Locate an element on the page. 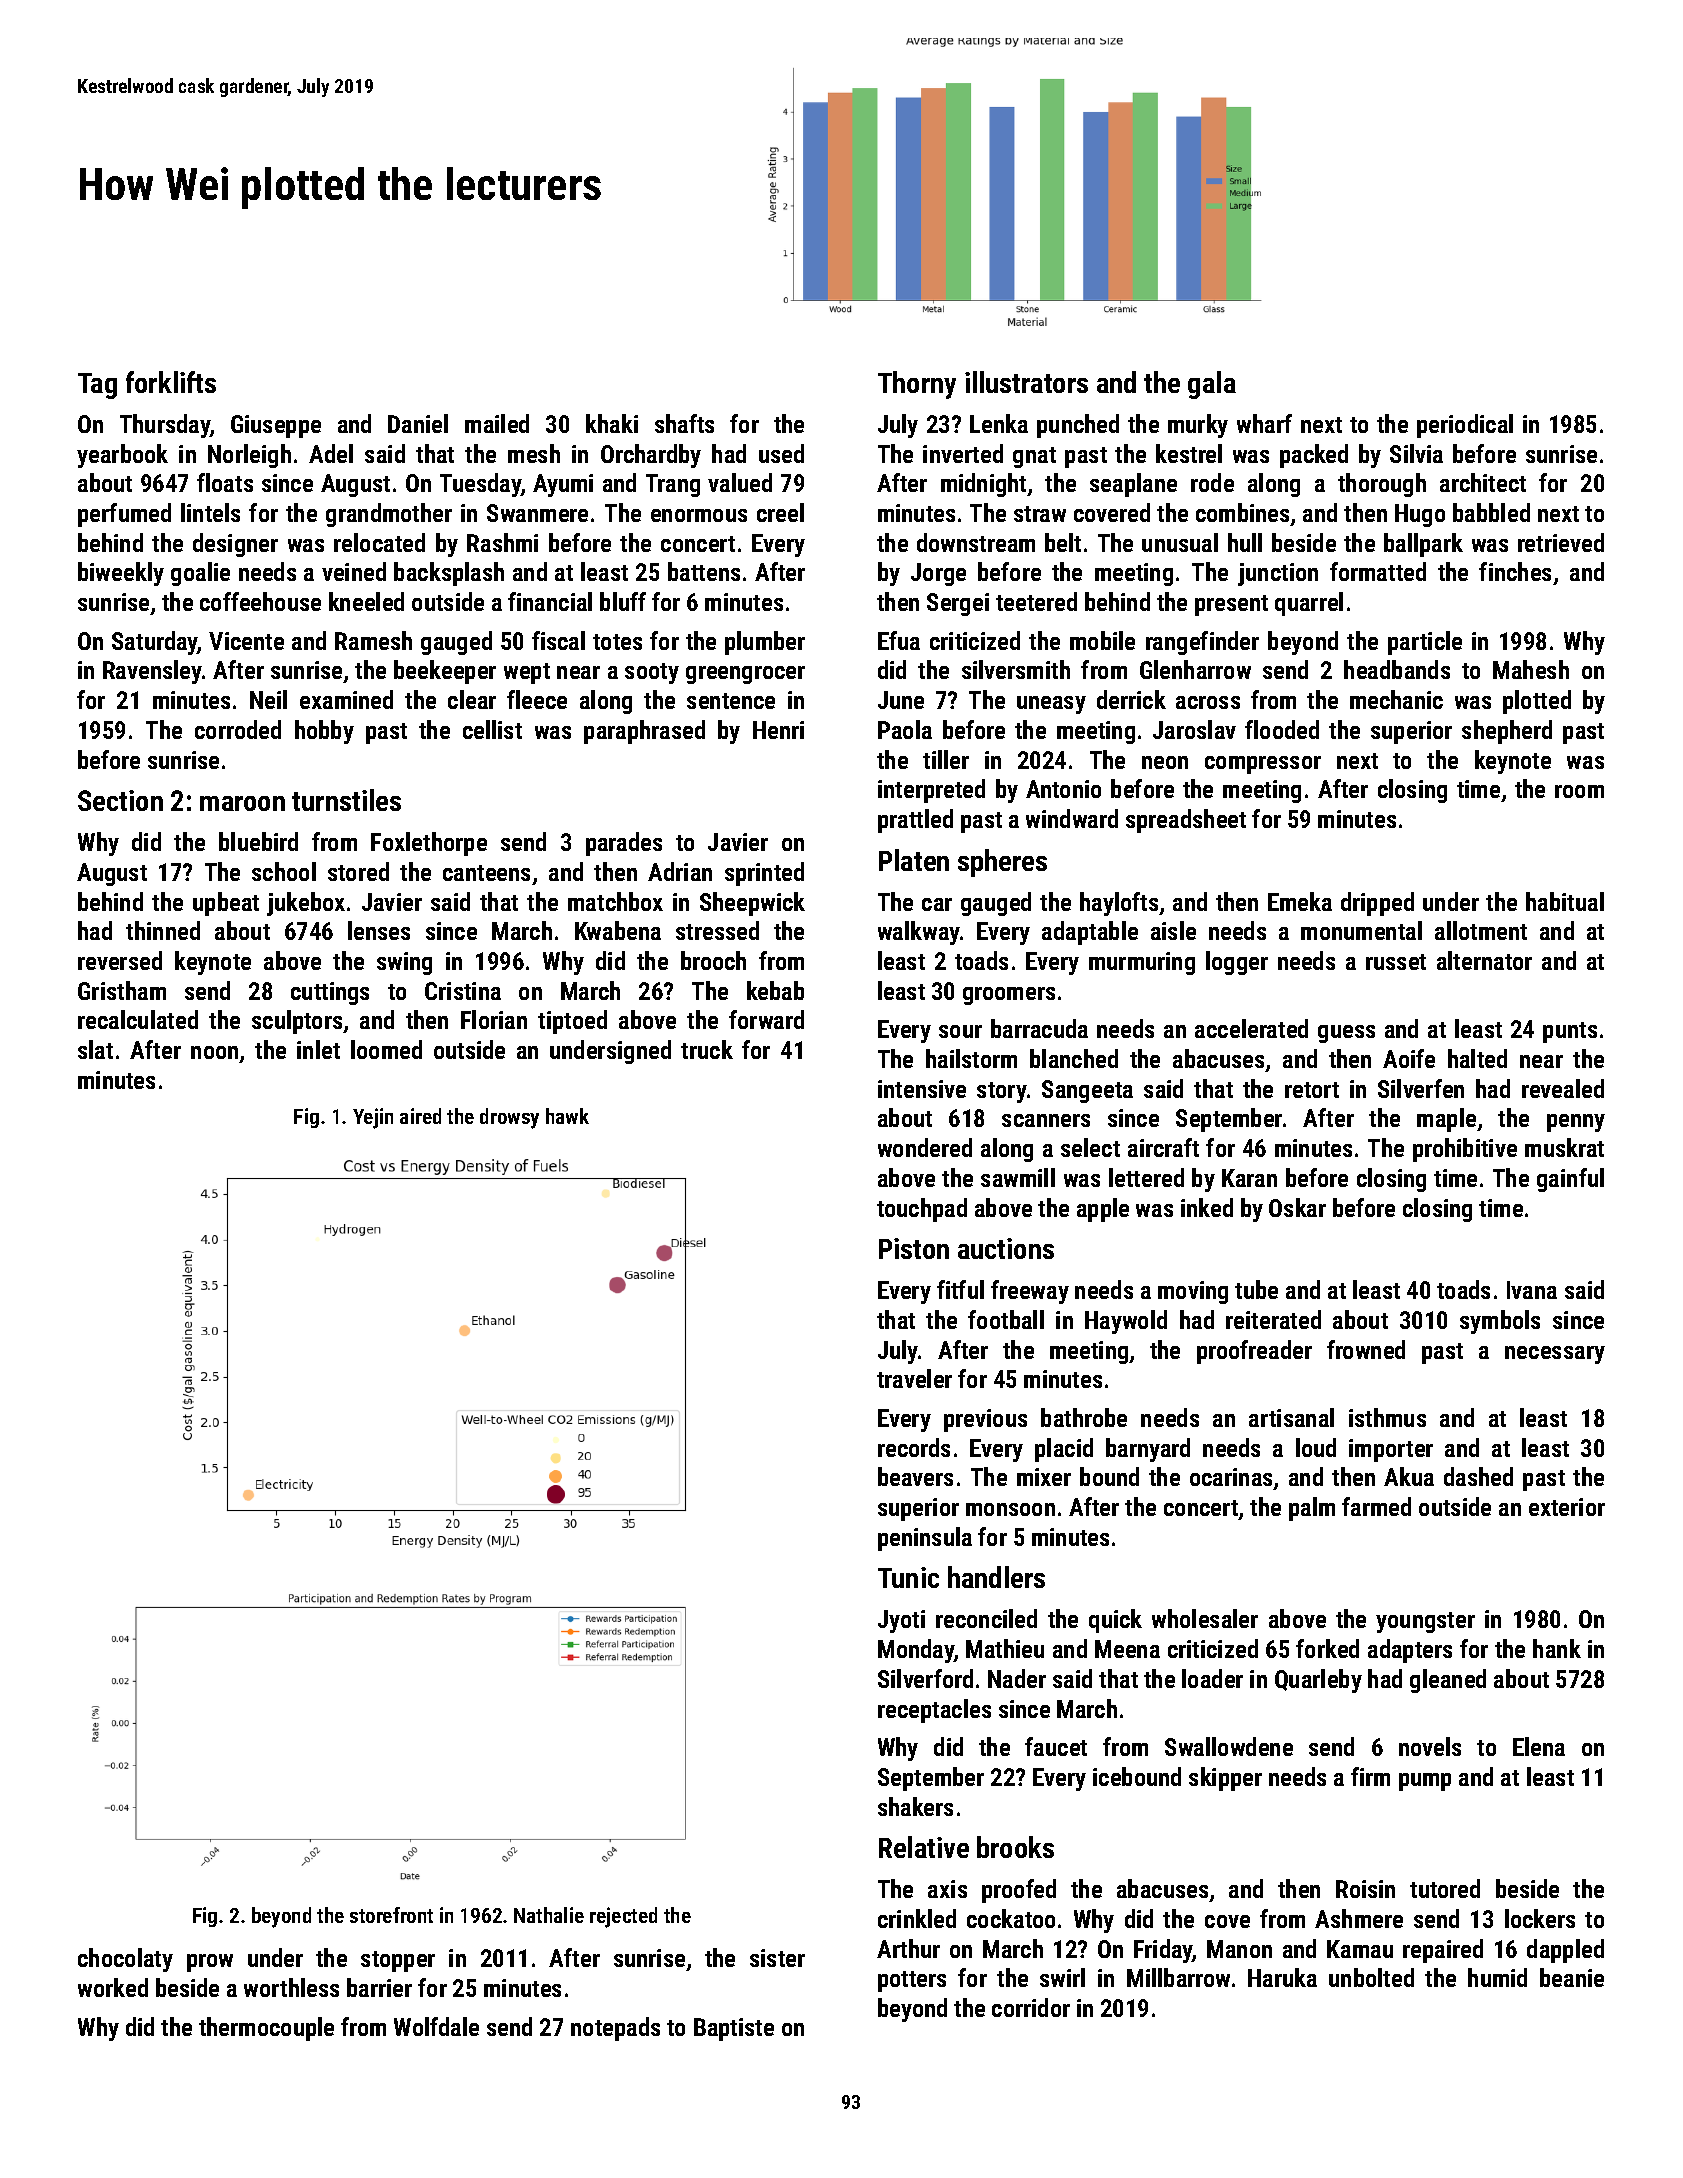 Image resolution: width=1683 pixels, height=2178 pixels. freeway is located at coordinates (1030, 1292).
